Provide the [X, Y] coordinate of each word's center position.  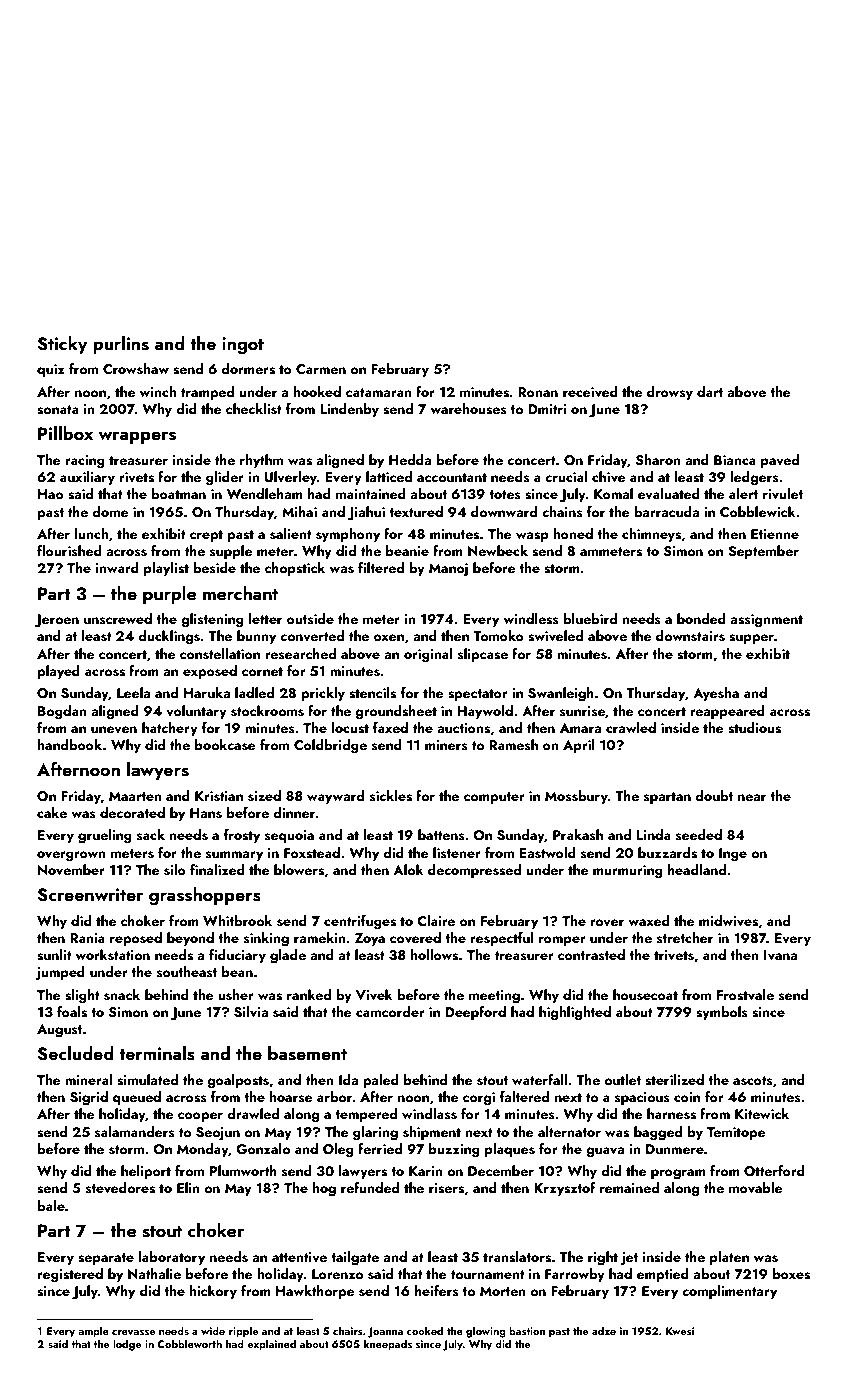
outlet [622, 1079]
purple [170, 595]
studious [754, 728]
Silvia [251, 1012]
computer [494, 798]
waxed [649, 920]
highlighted [575, 1013]
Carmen [321, 369]
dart [710, 391]
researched [300, 653]
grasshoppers [205, 896]
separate [106, 1259]
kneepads [388, 1345]
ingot [243, 345]
